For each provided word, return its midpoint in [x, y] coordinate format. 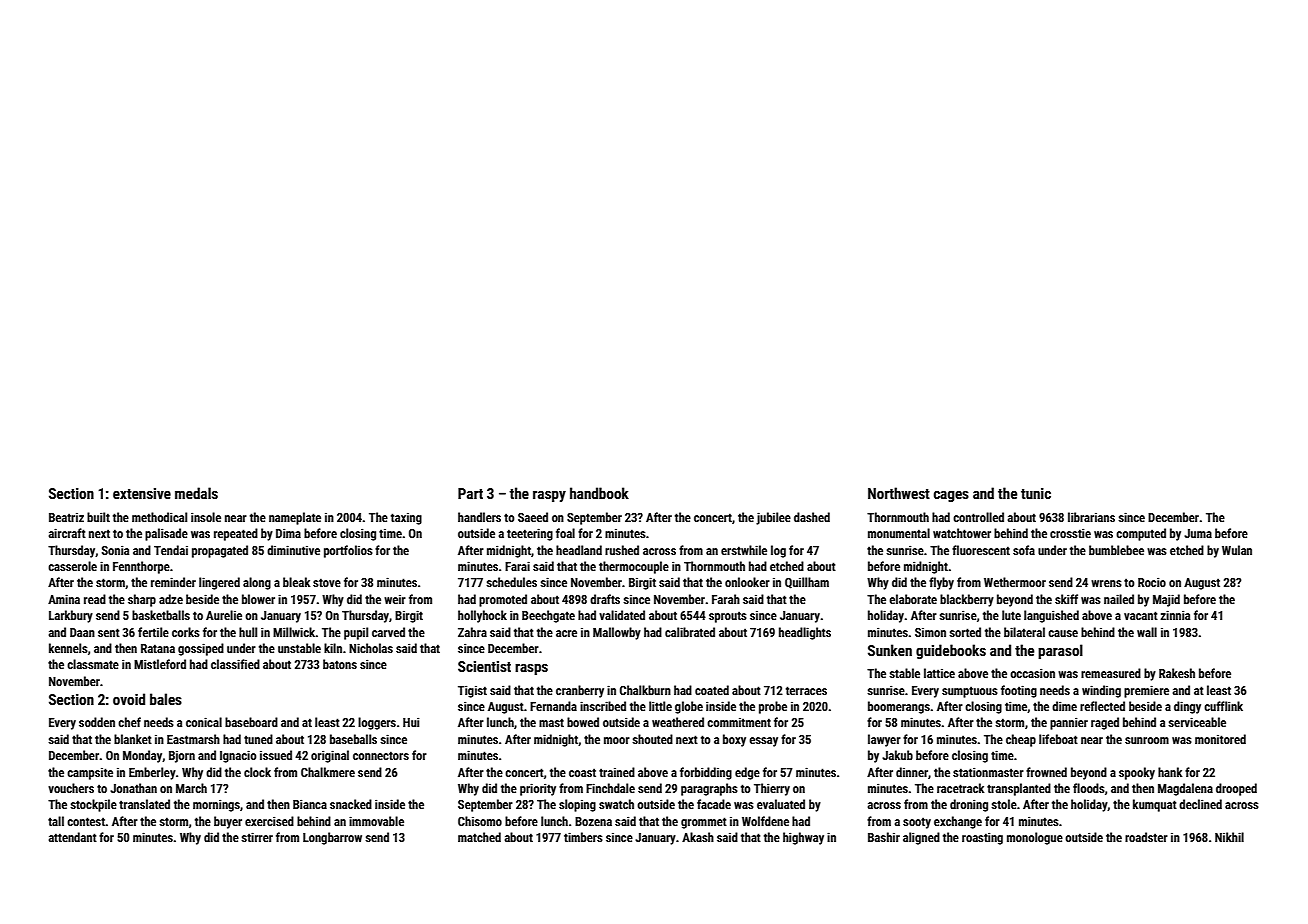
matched [479, 837]
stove [327, 582]
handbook [599, 493]
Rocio [1152, 582]
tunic [1036, 493]
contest [86, 821]
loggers [377, 723]
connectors [381, 755]
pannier [1069, 723]
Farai [517, 566]
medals [196, 493]
